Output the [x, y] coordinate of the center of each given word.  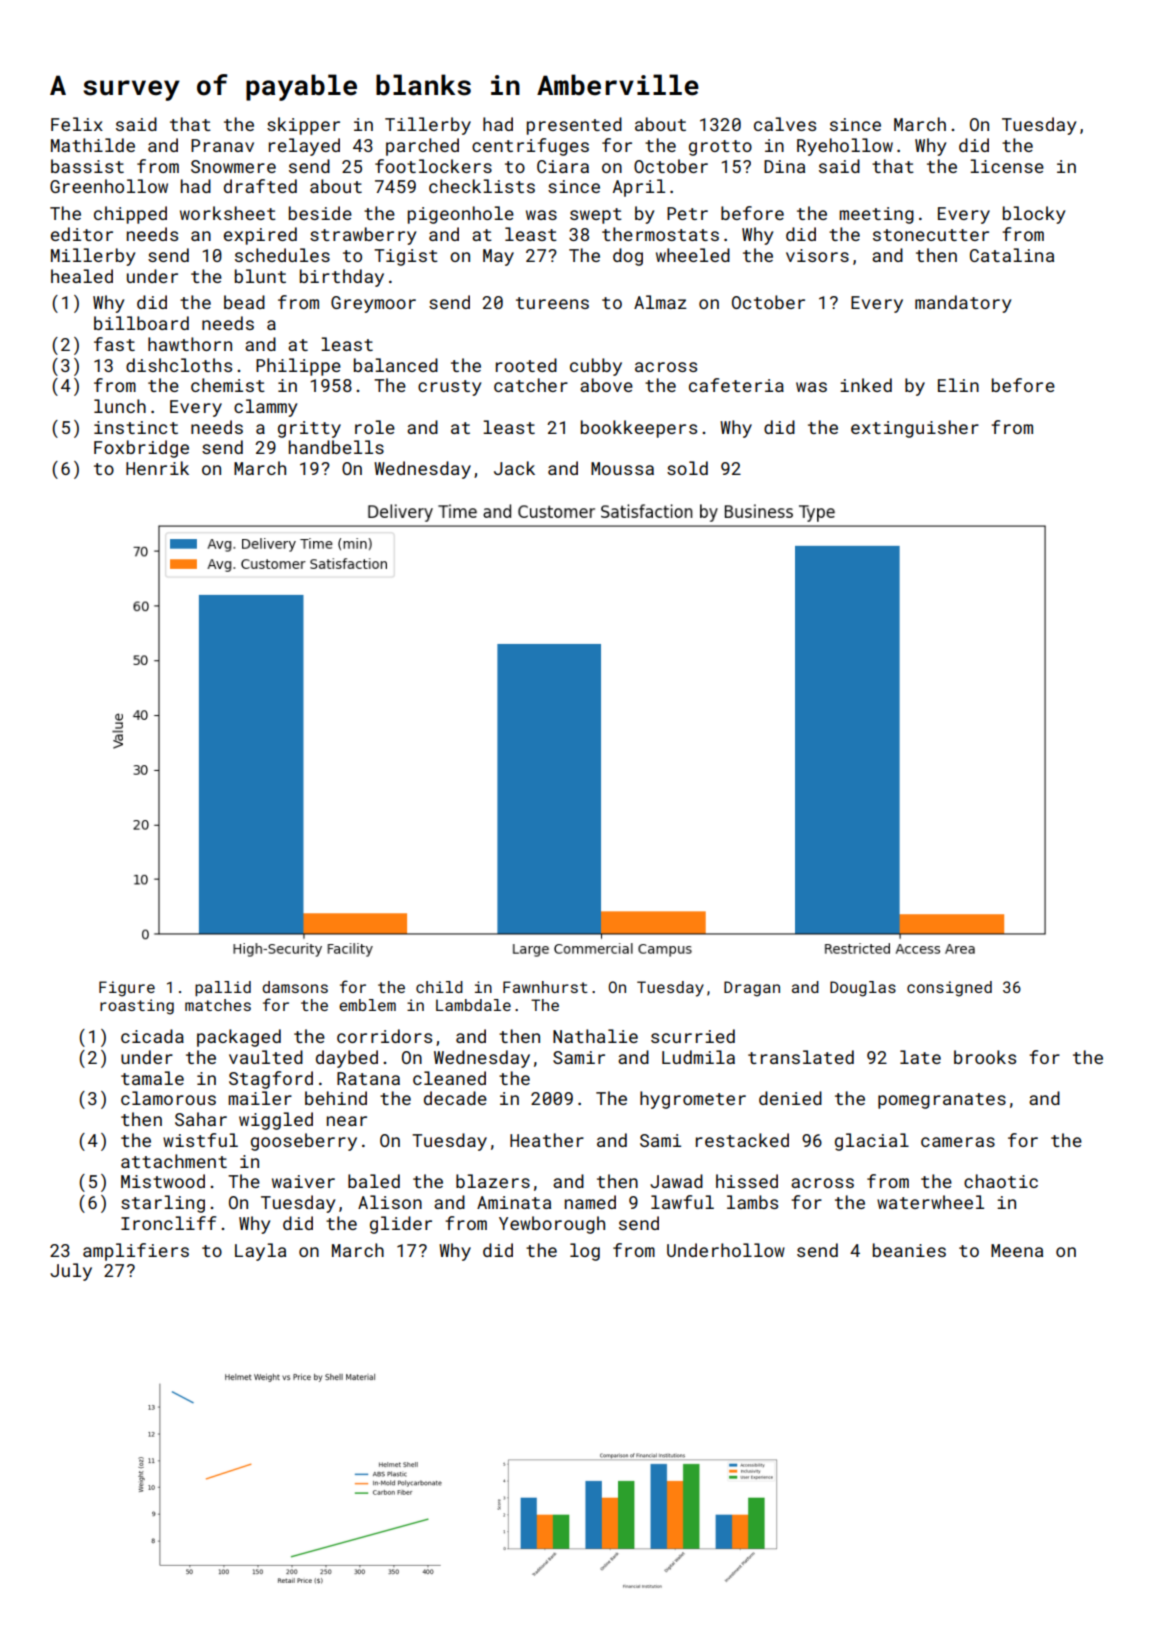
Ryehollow [845, 147]
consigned [949, 989]
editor [82, 234]
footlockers [433, 166]
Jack [514, 468]
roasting [137, 1007]
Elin [958, 385]
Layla [260, 1252]
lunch [120, 406]
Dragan [752, 989]
